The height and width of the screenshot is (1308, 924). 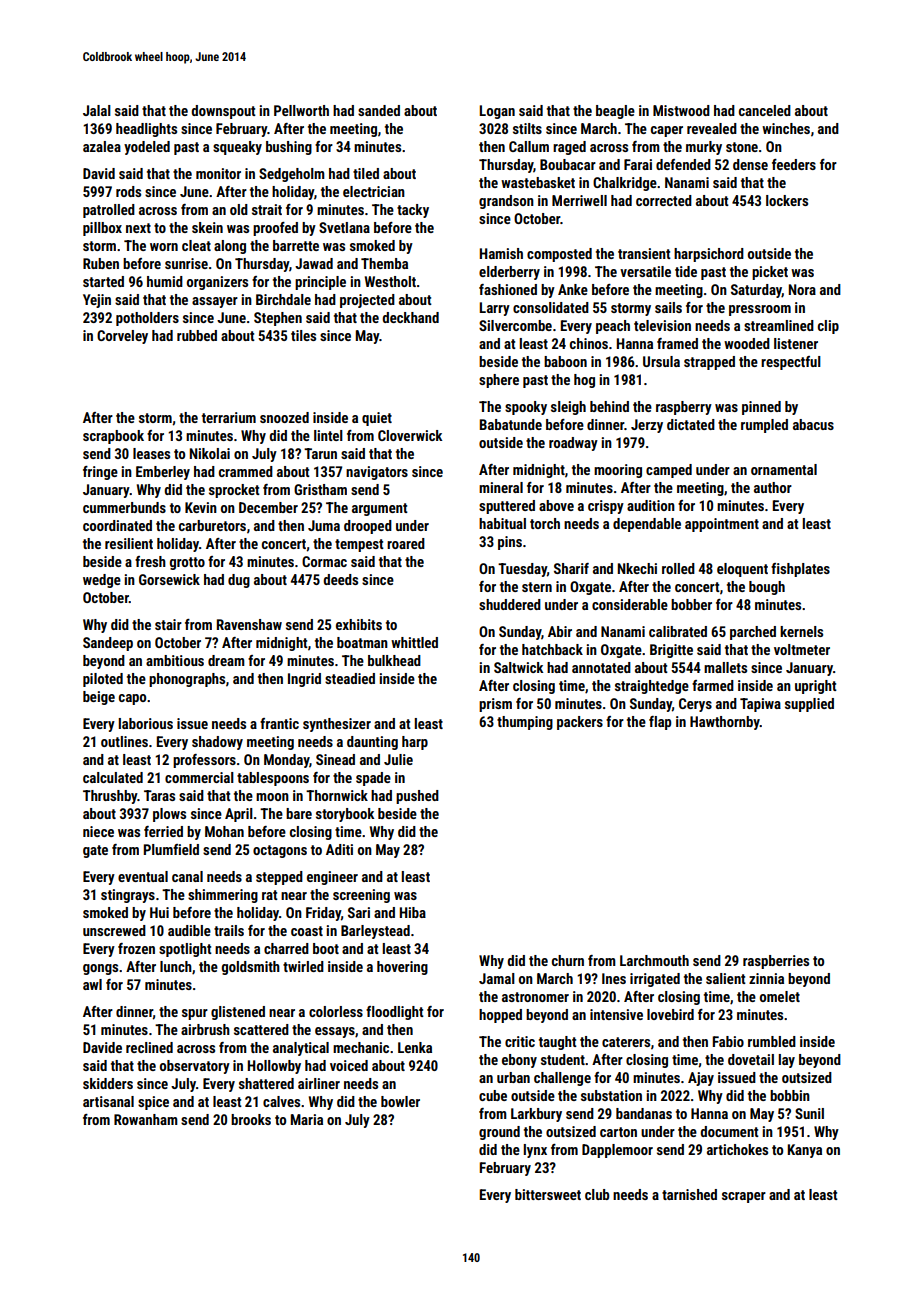 What do you see at coordinates (379, 110) in the screenshot?
I see `sanded` at bounding box center [379, 110].
